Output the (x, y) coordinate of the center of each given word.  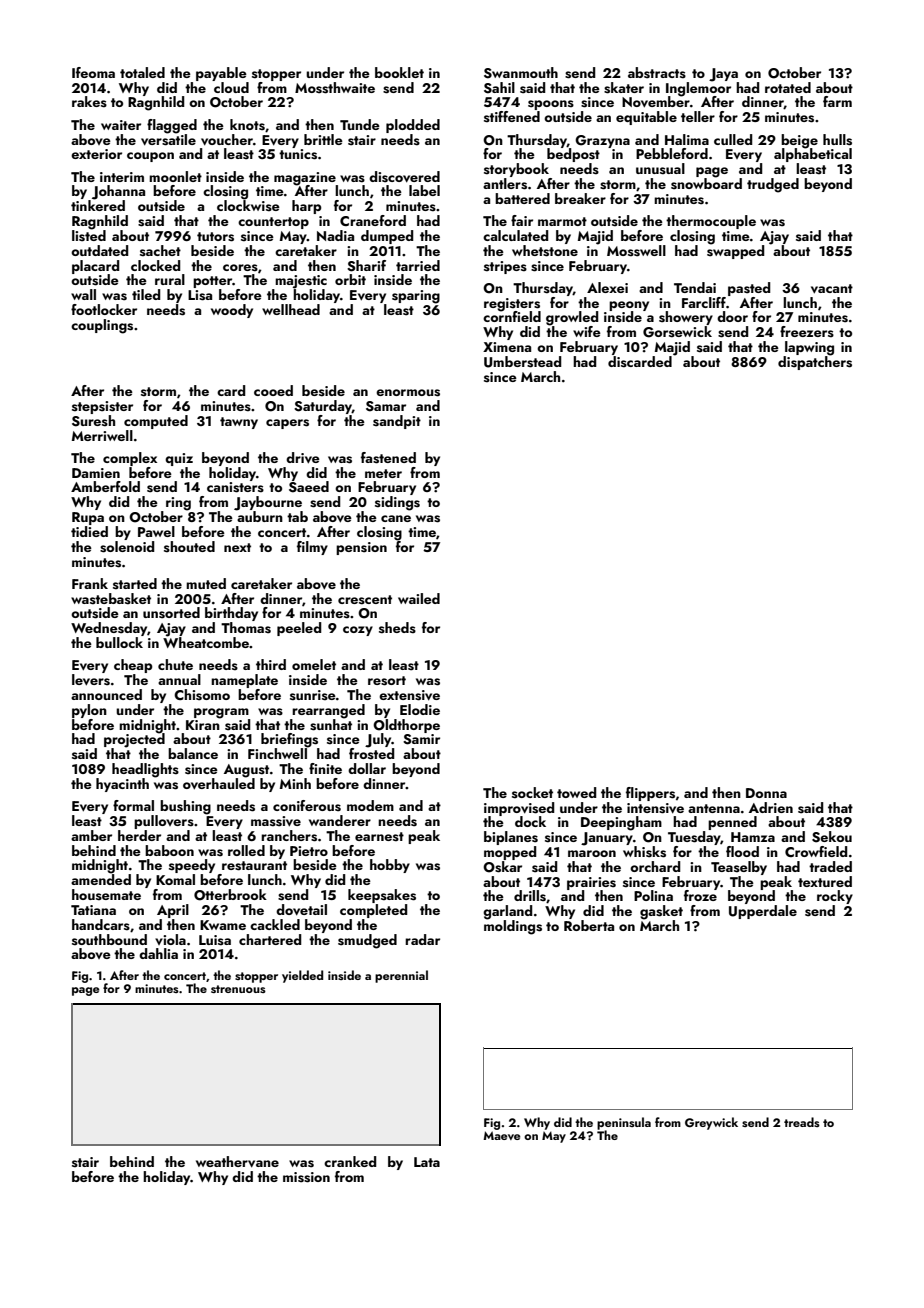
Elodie (420, 709)
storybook (516, 170)
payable (221, 74)
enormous (408, 393)
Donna (766, 793)
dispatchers (815, 363)
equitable (646, 118)
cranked (350, 1161)
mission (306, 1177)
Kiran (203, 725)
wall (83, 294)
